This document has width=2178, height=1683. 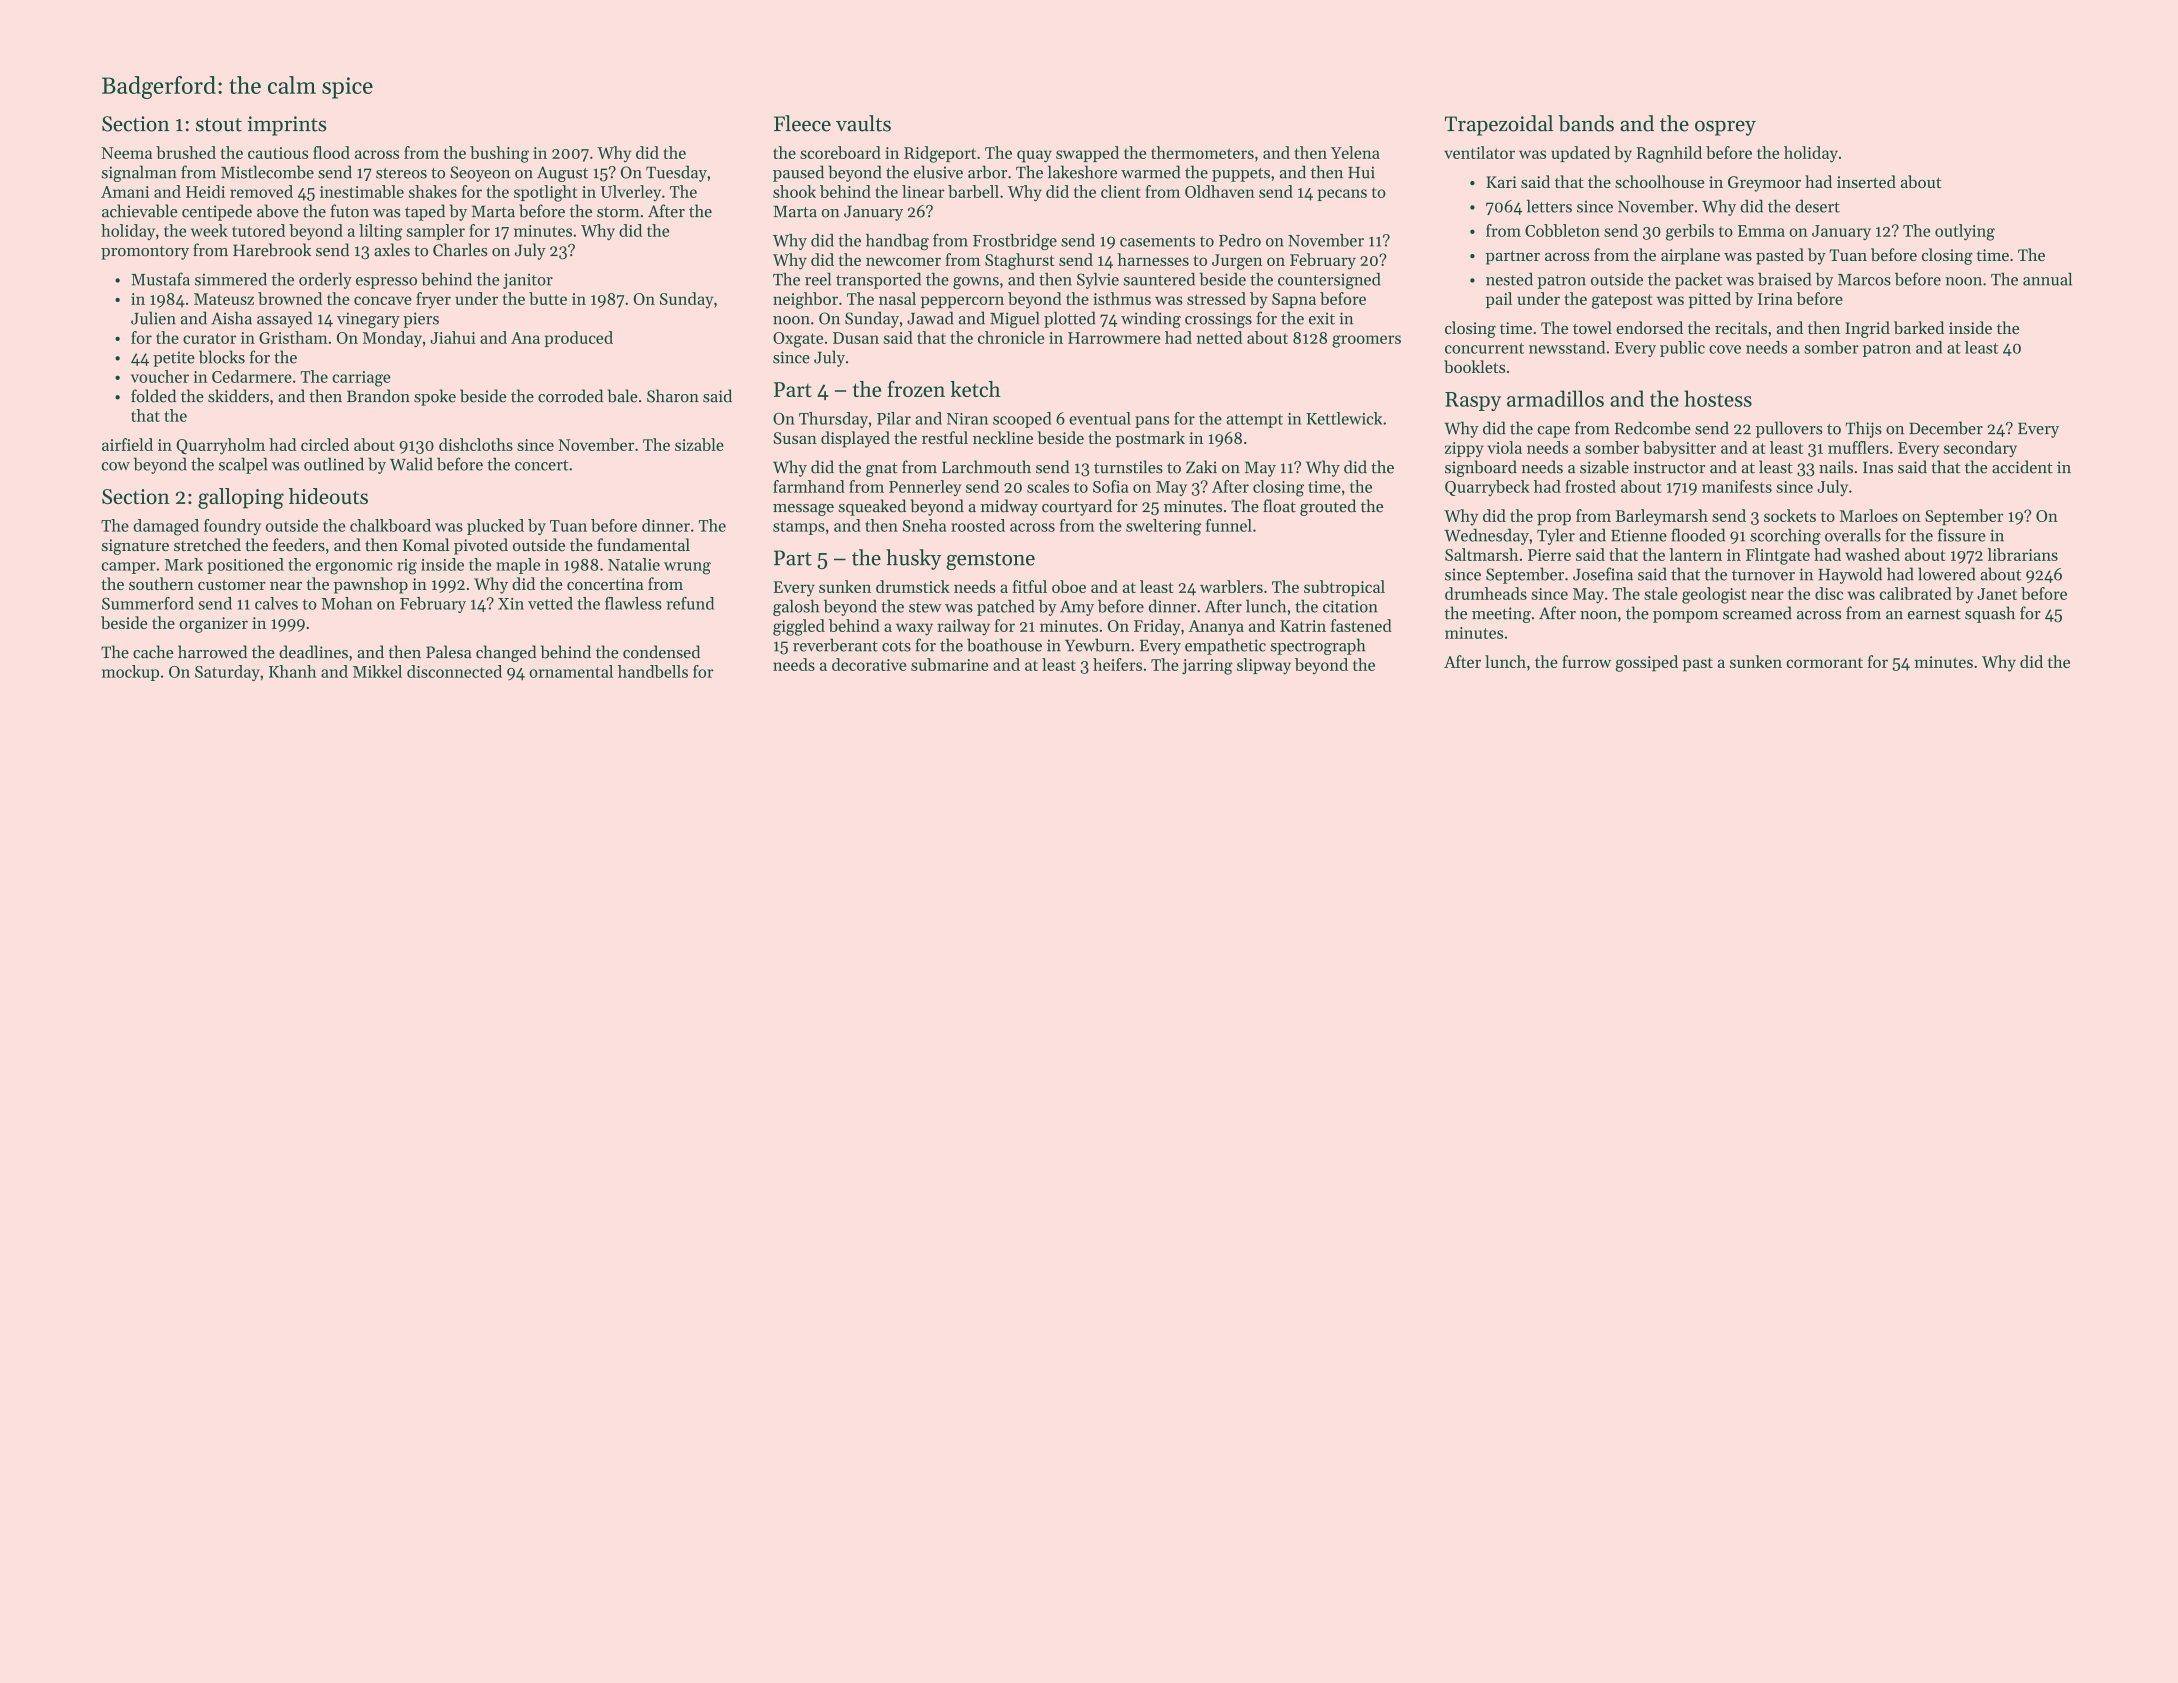 I want to click on turnover, so click(x=1763, y=575).
